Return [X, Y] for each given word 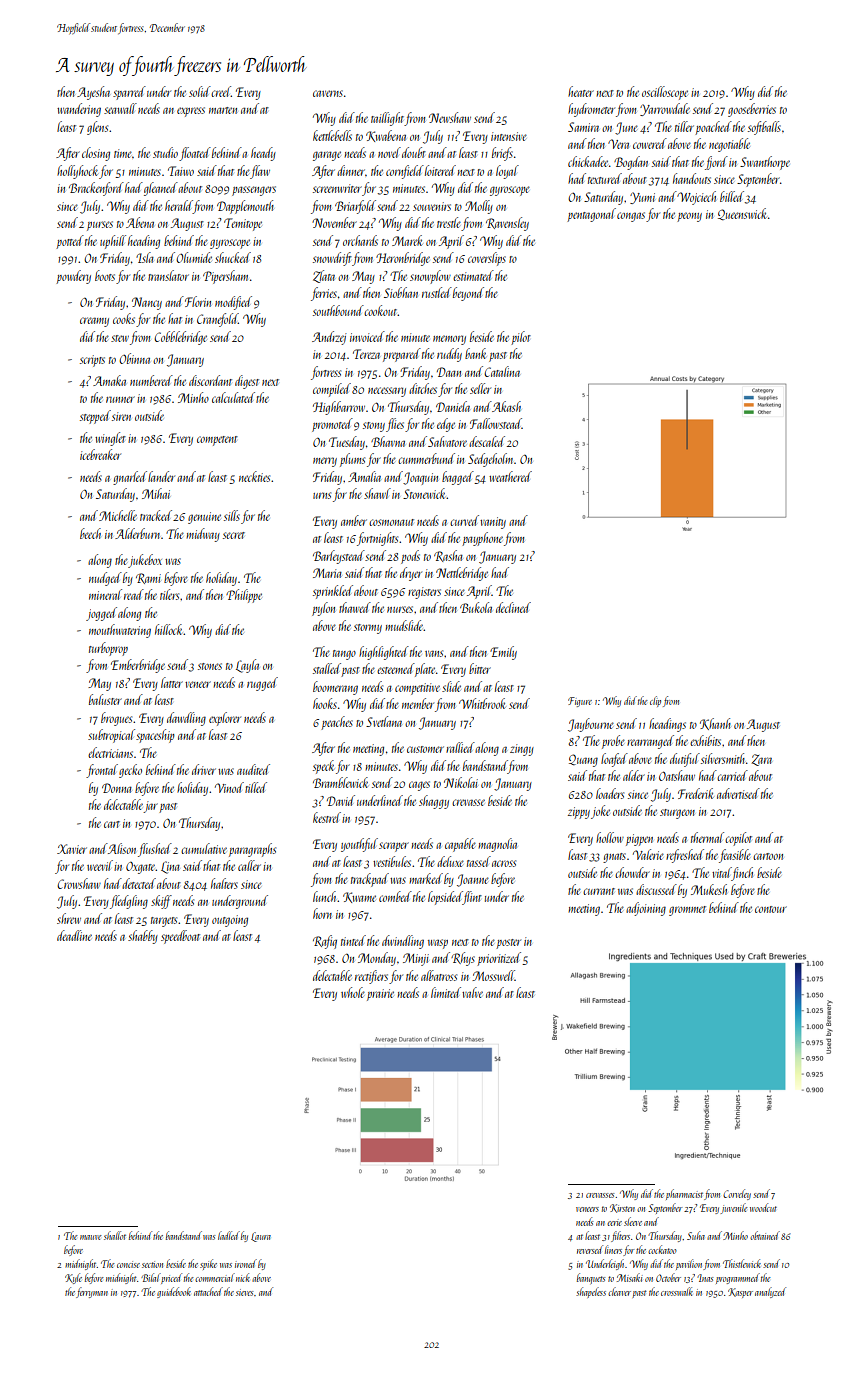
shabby [143, 937]
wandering [79, 110]
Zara [762, 760]
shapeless [591, 1292]
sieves [244, 1292]
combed [395, 896]
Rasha [448, 556]
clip [655, 701]
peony [689, 217]
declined [513, 607]
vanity [493, 523]
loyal [507, 172]
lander [161, 476]
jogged [101, 614]
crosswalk [677, 1291]
